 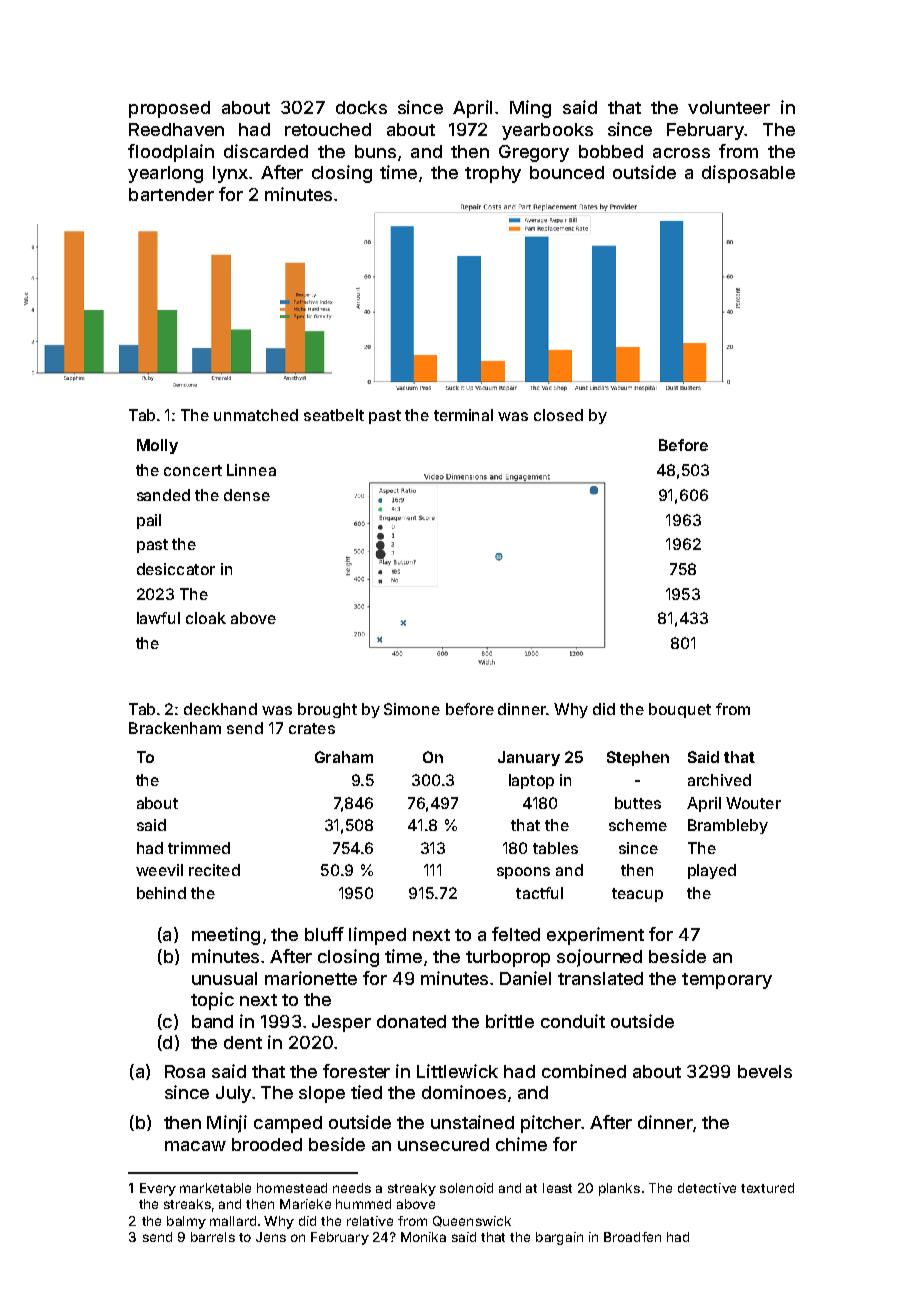 I want to click on streaky, so click(x=412, y=1189).
